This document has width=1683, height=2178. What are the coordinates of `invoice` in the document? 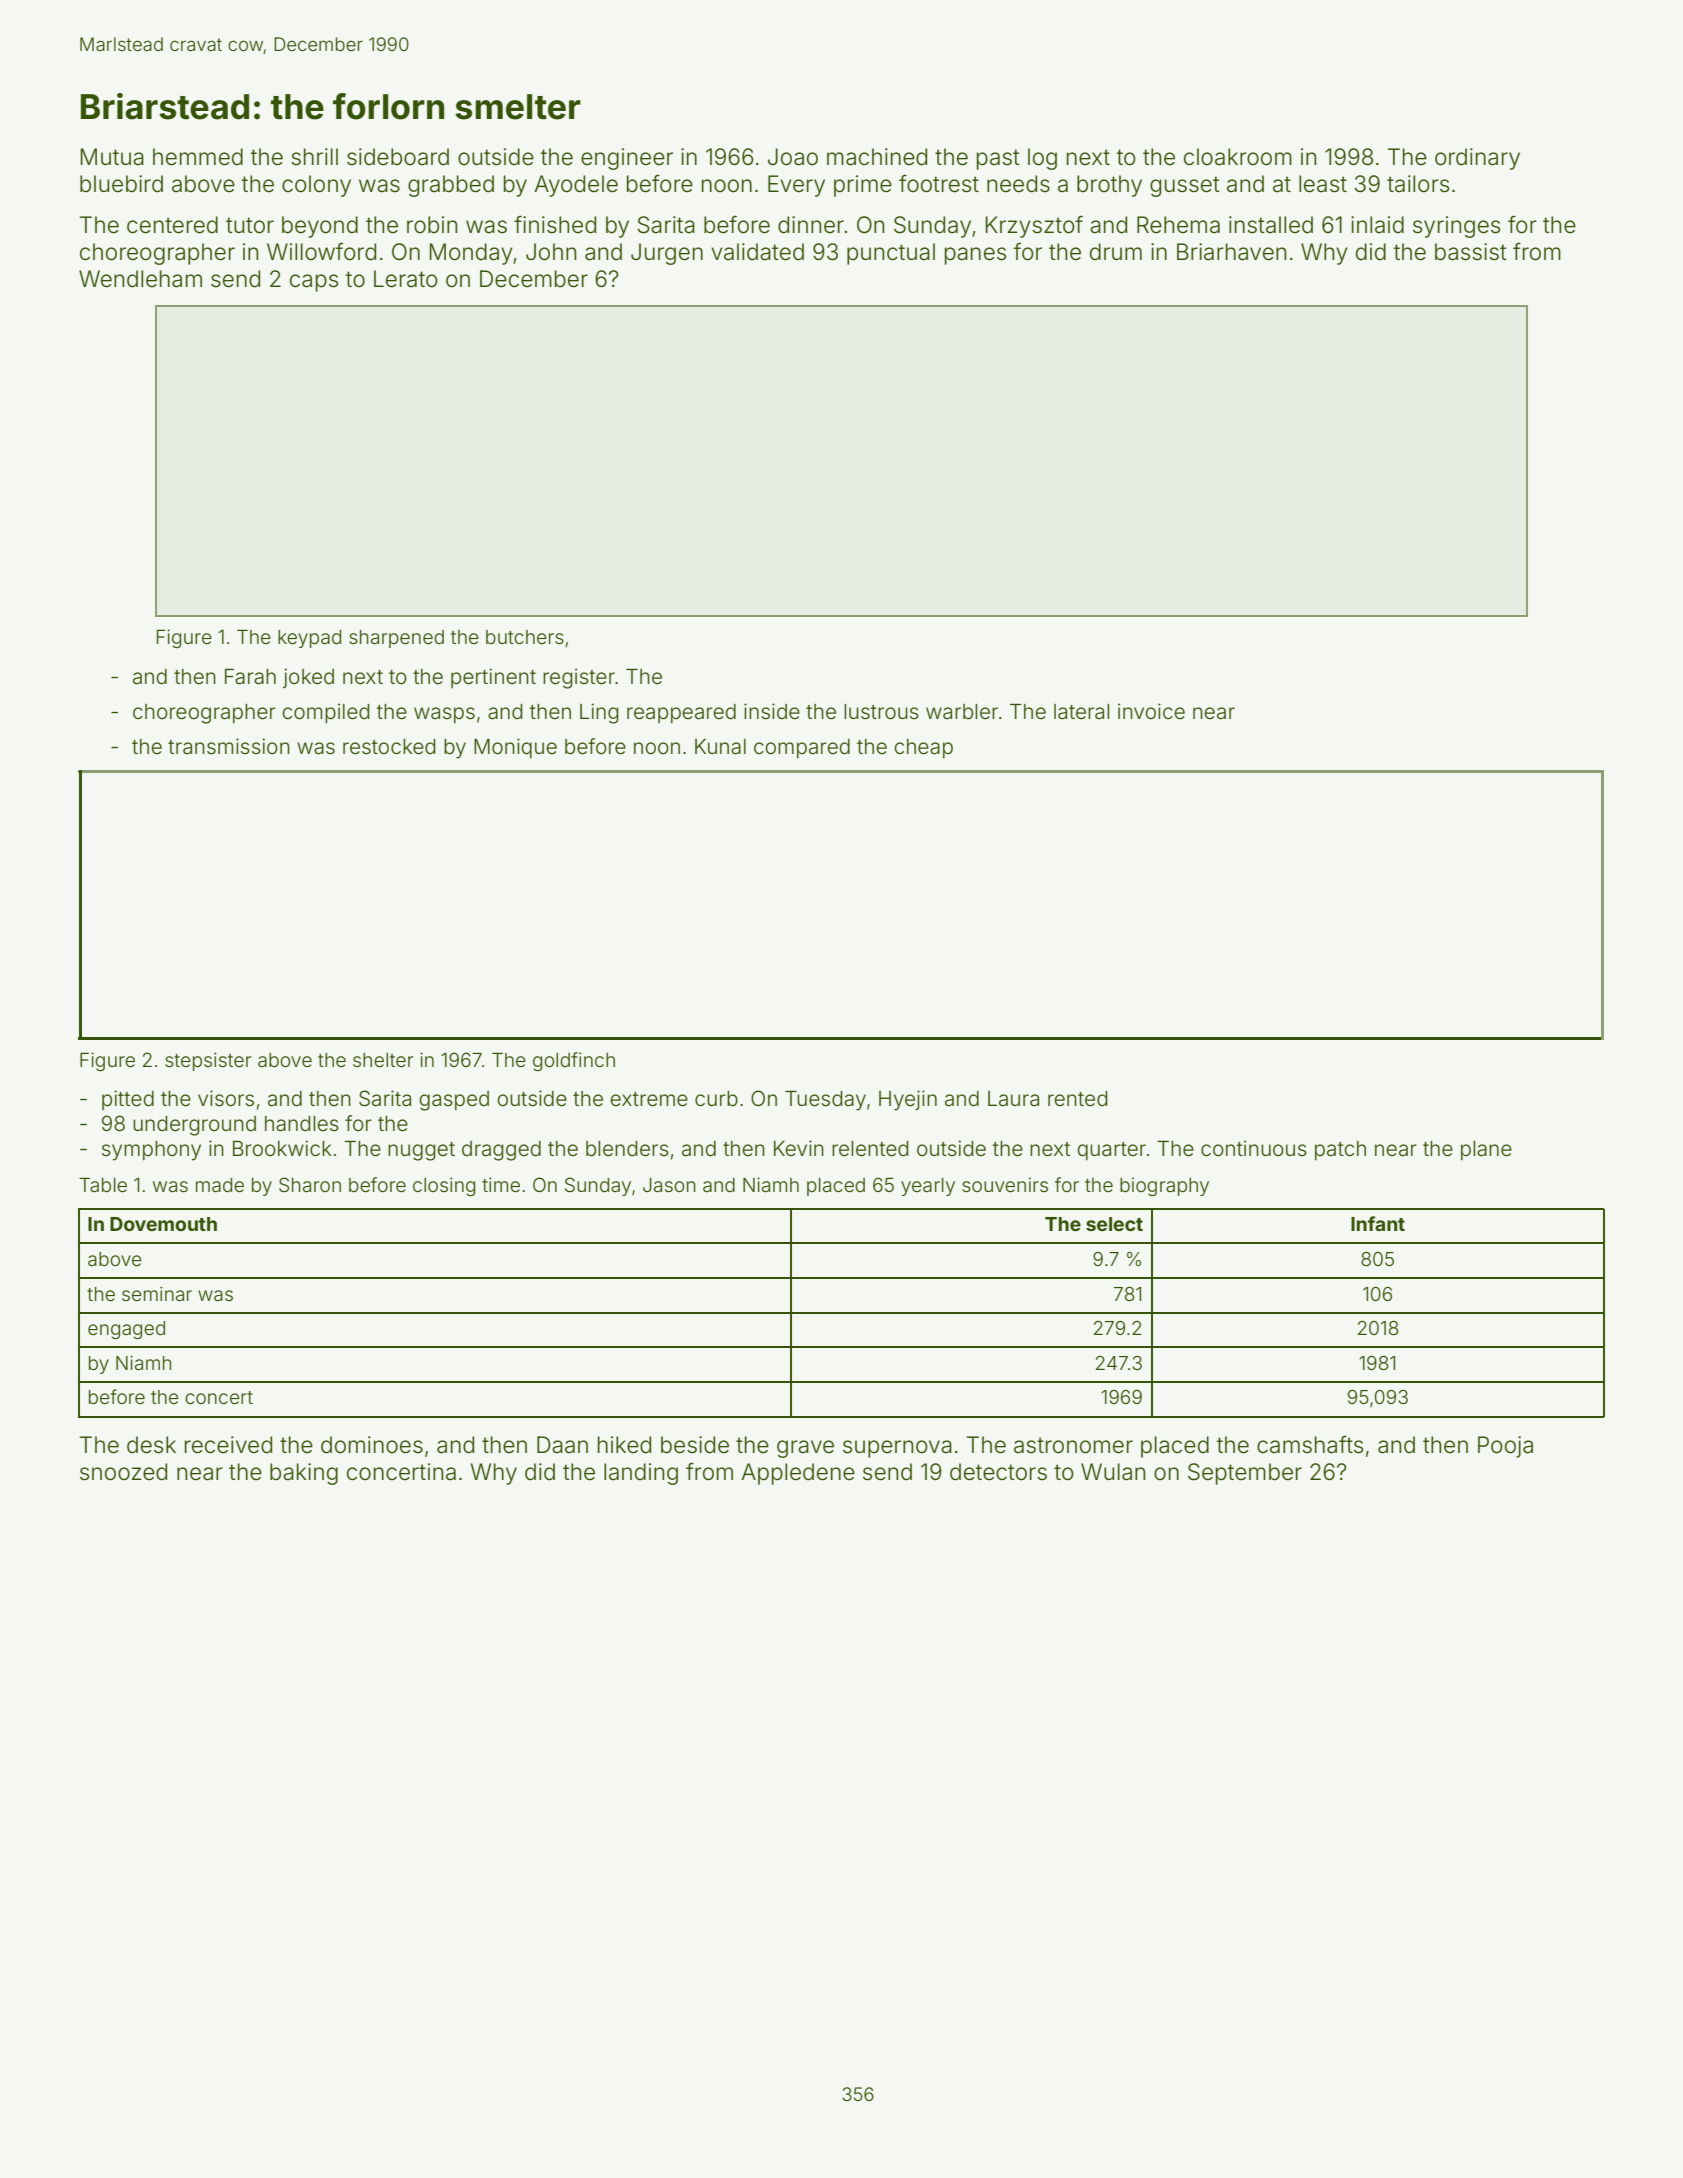 It's located at (1151, 711).
